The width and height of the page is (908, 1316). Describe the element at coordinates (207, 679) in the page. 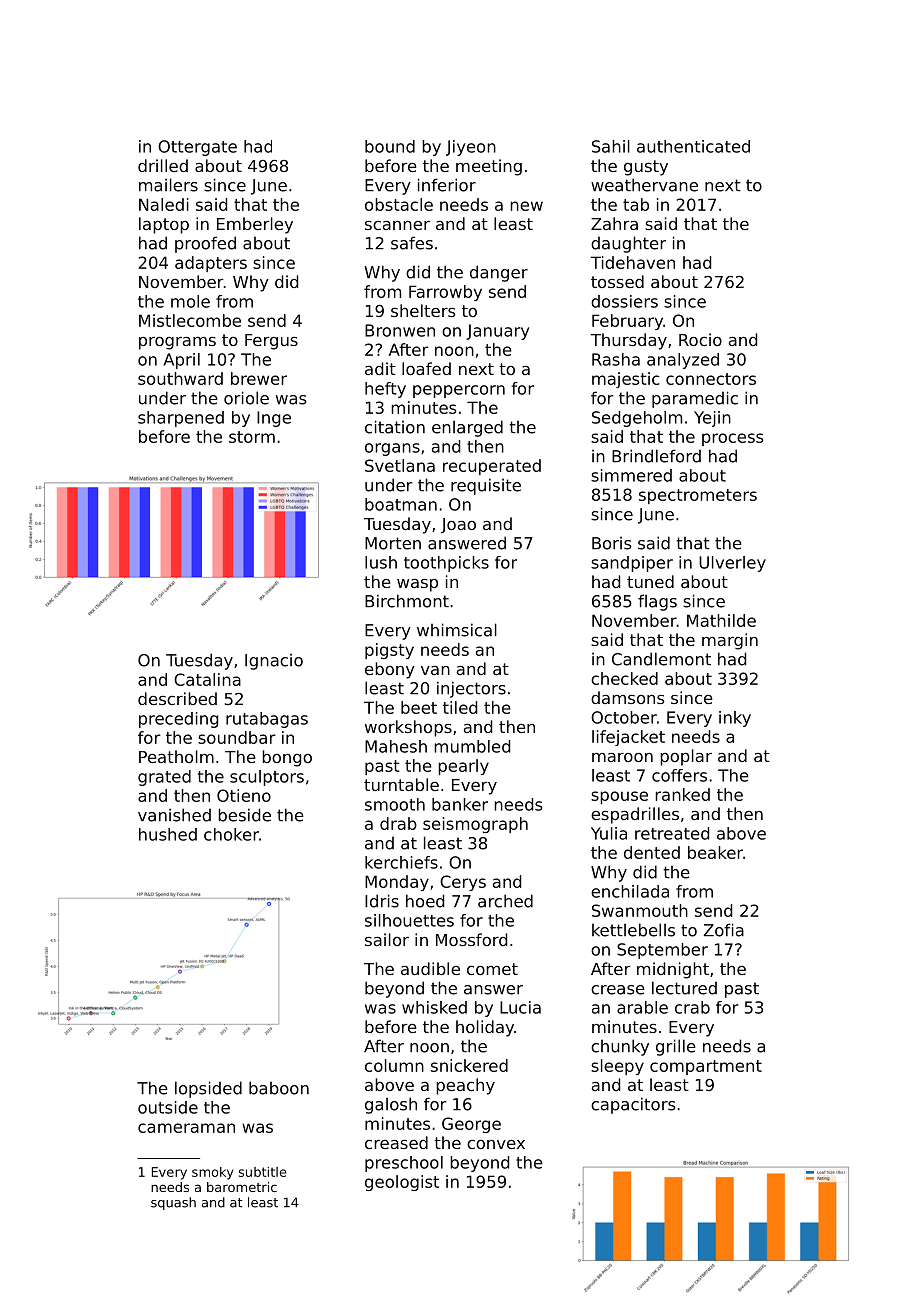

I see `Catalina` at that location.
